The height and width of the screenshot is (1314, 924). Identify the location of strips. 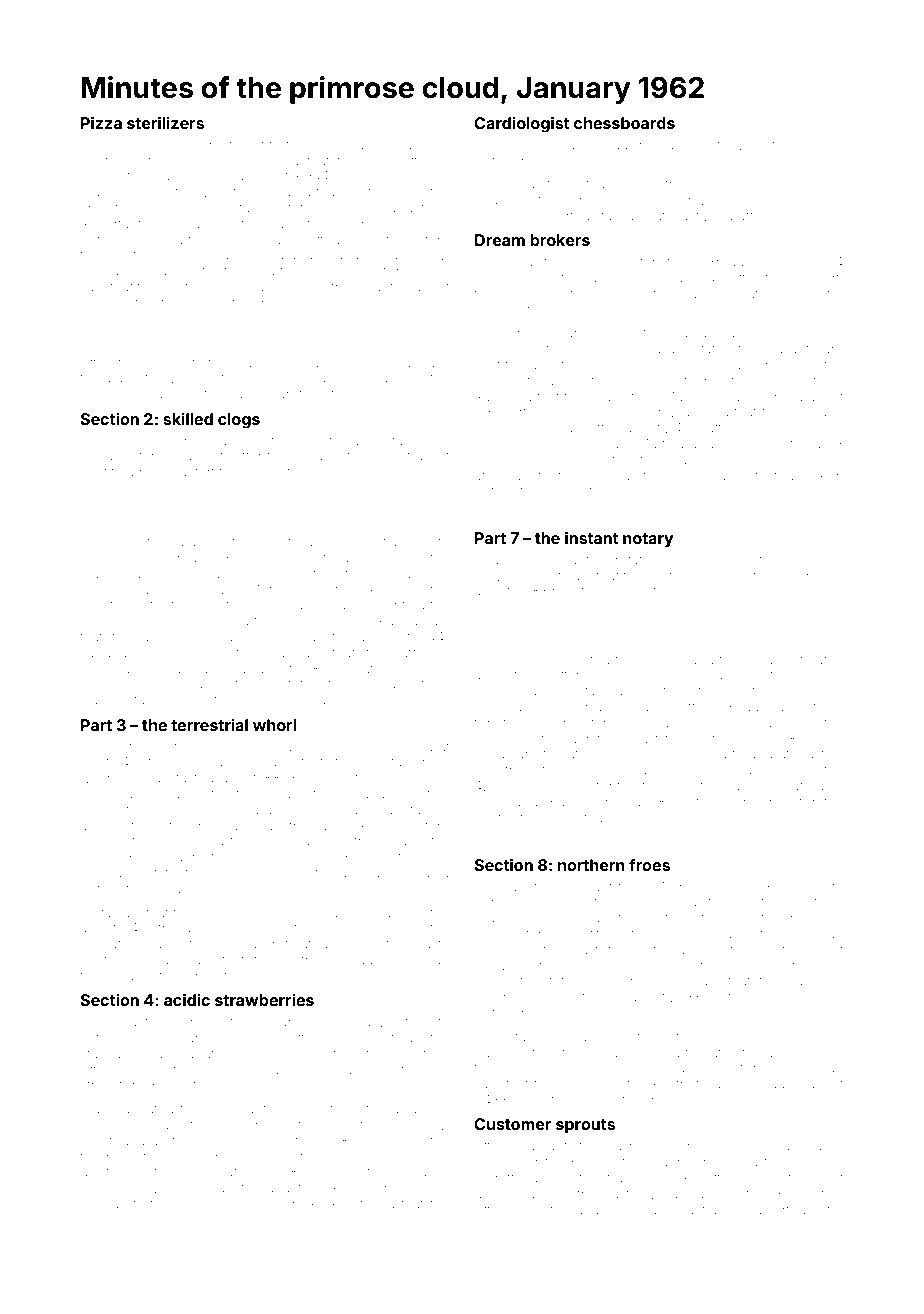
(782, 145).
